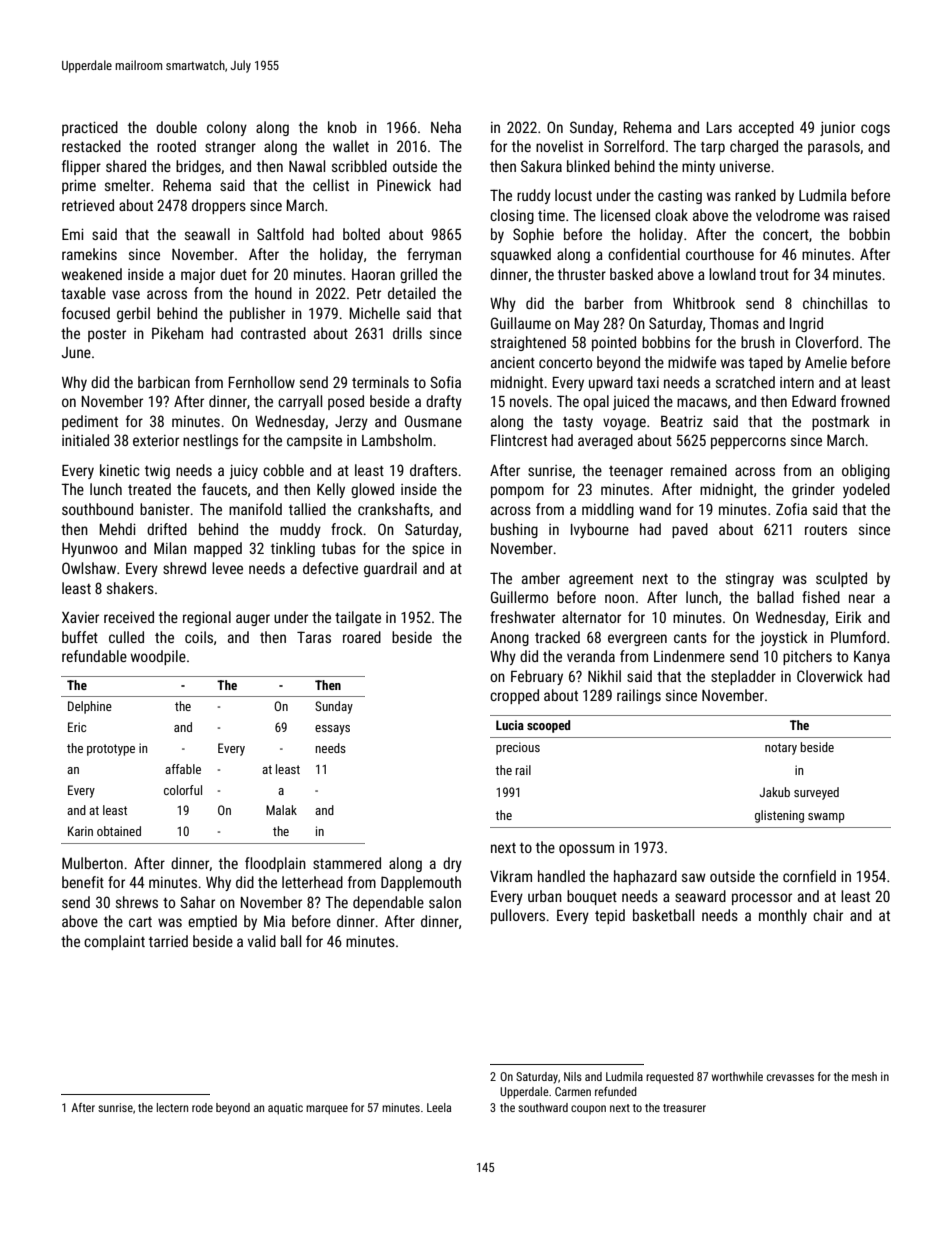 The height and width of the screenshot is (1233, 952). Describe the element at coordinates (90, 128) in the screenshot. I see `practiced` at that location.
